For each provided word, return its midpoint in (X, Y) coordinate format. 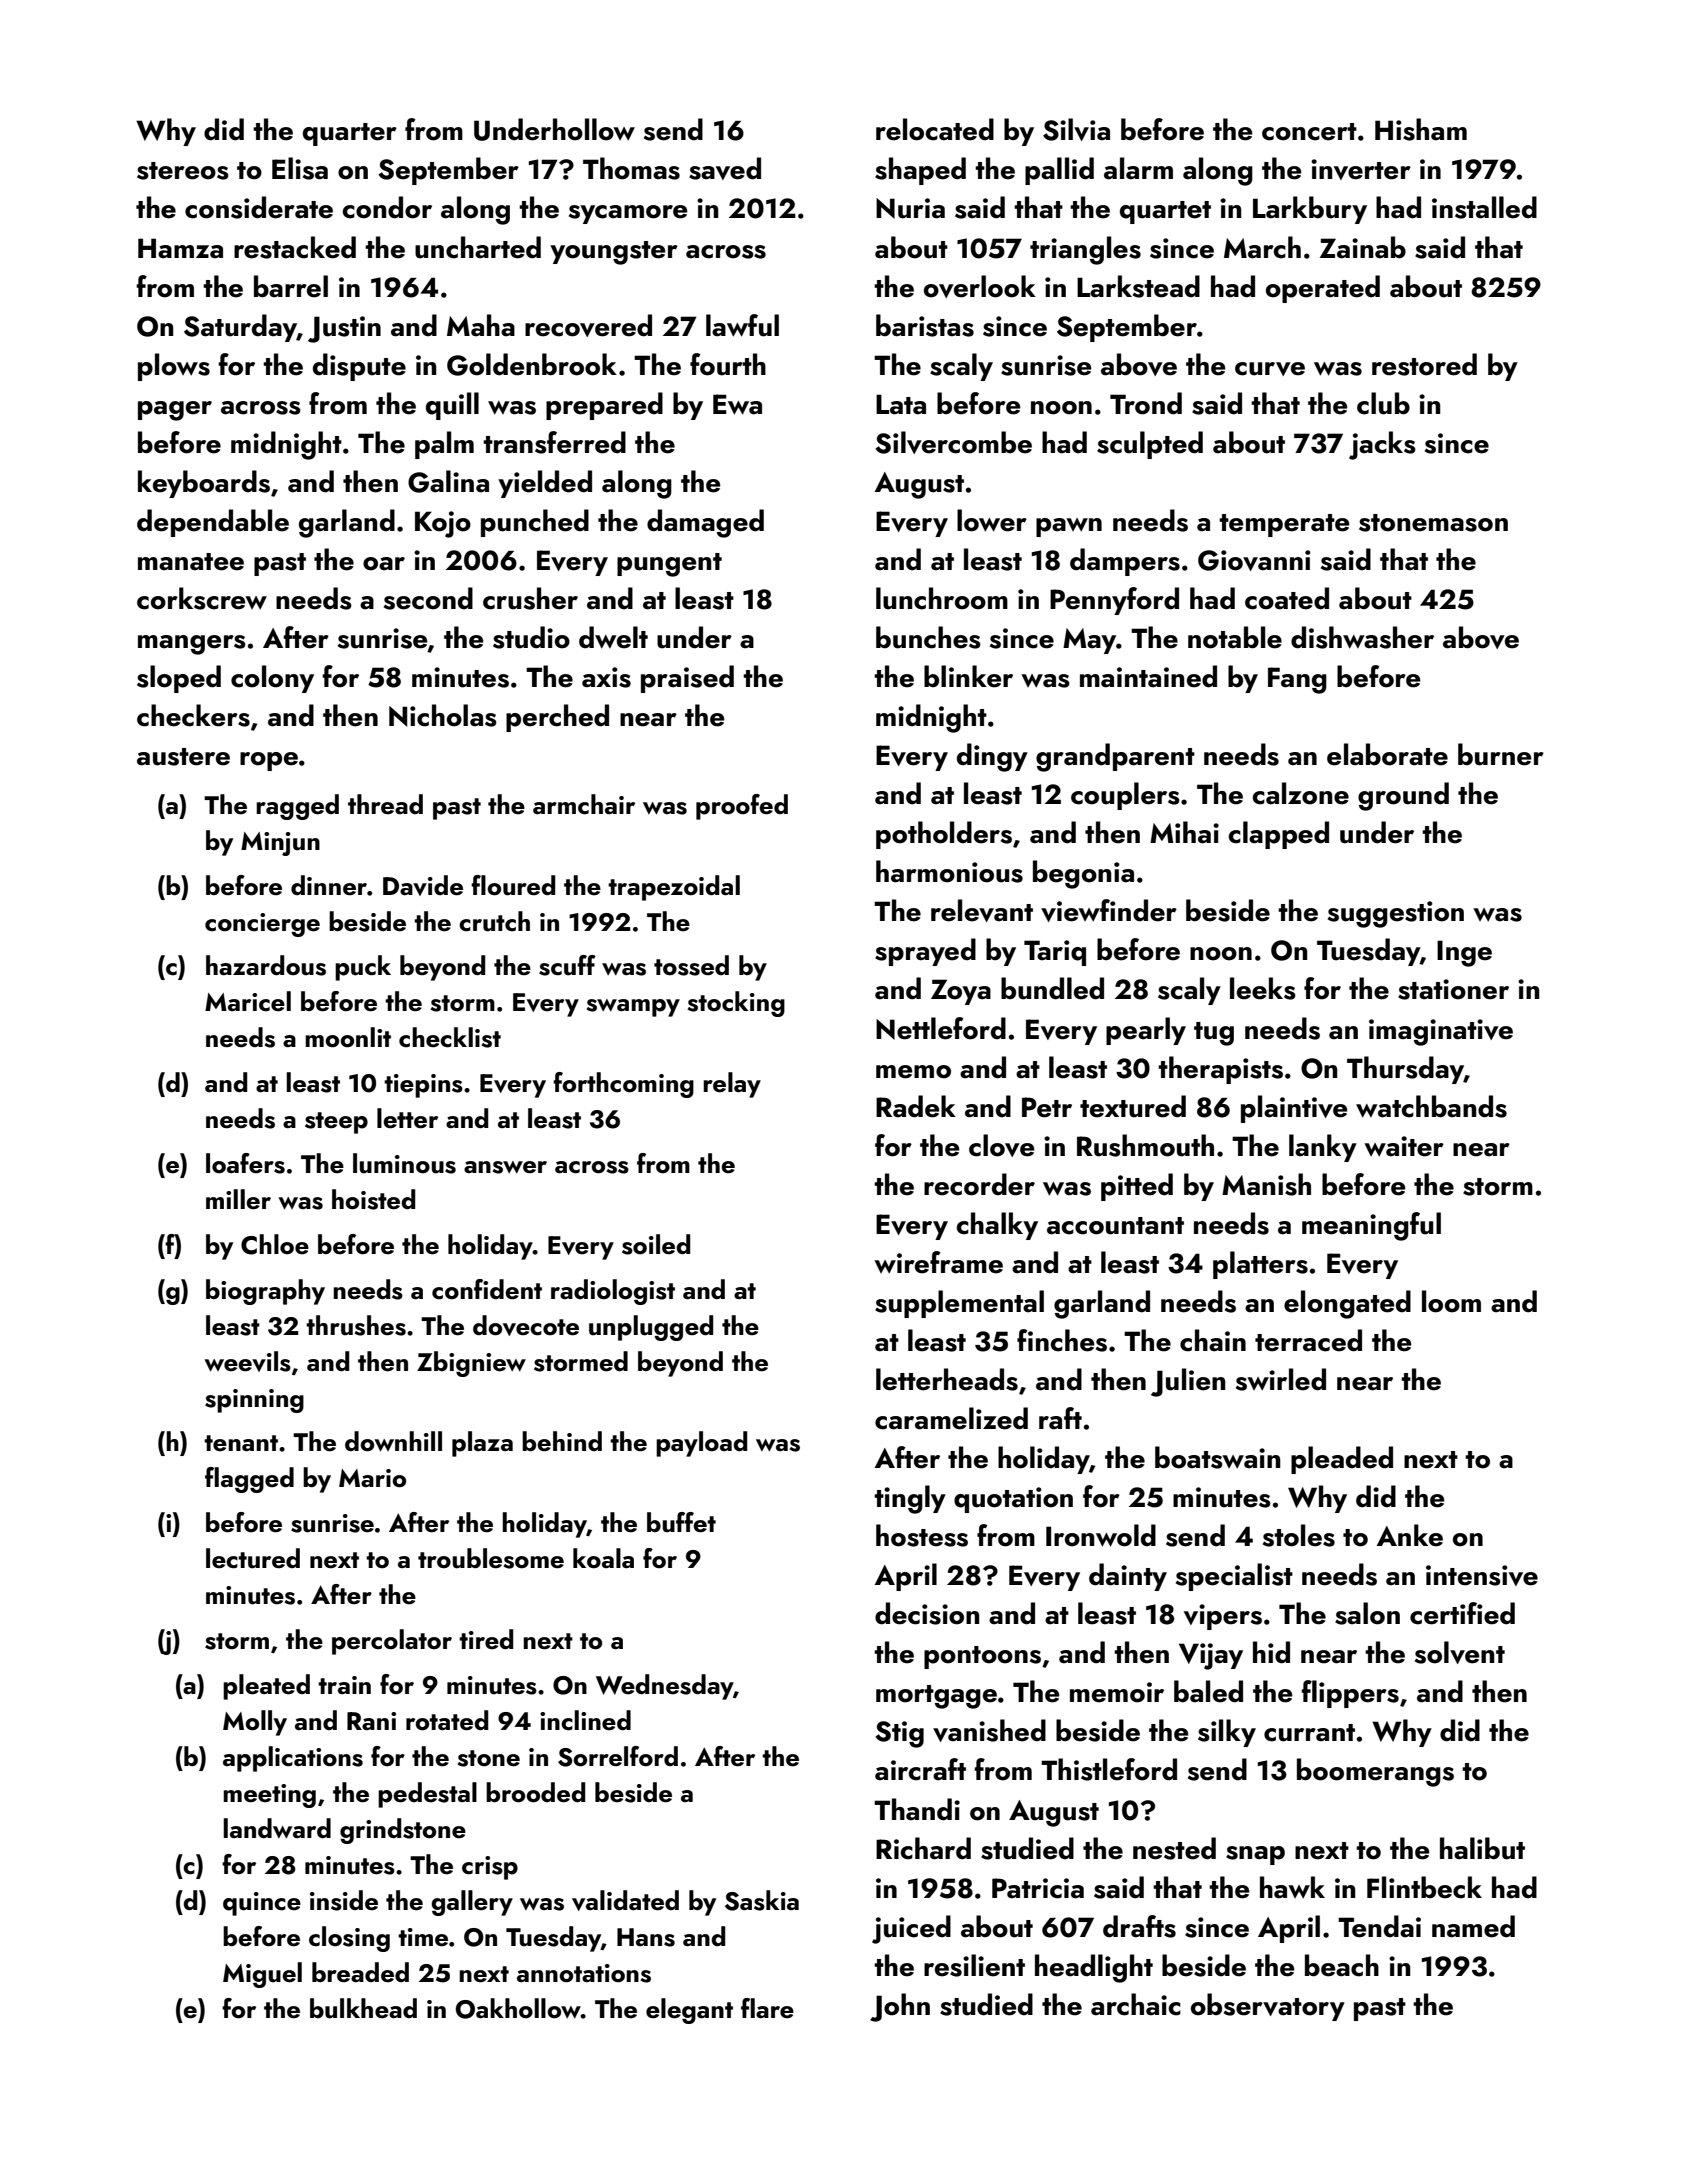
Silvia (1076, 129)
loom (1451, 1301)
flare (767, 2008)
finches (1062, 1340)
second (428, 598)
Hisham (1421, 129)
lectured (253, 1558)
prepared (604, 406)
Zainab (1363, 247)
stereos (183, 171)
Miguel (262, 1975)
